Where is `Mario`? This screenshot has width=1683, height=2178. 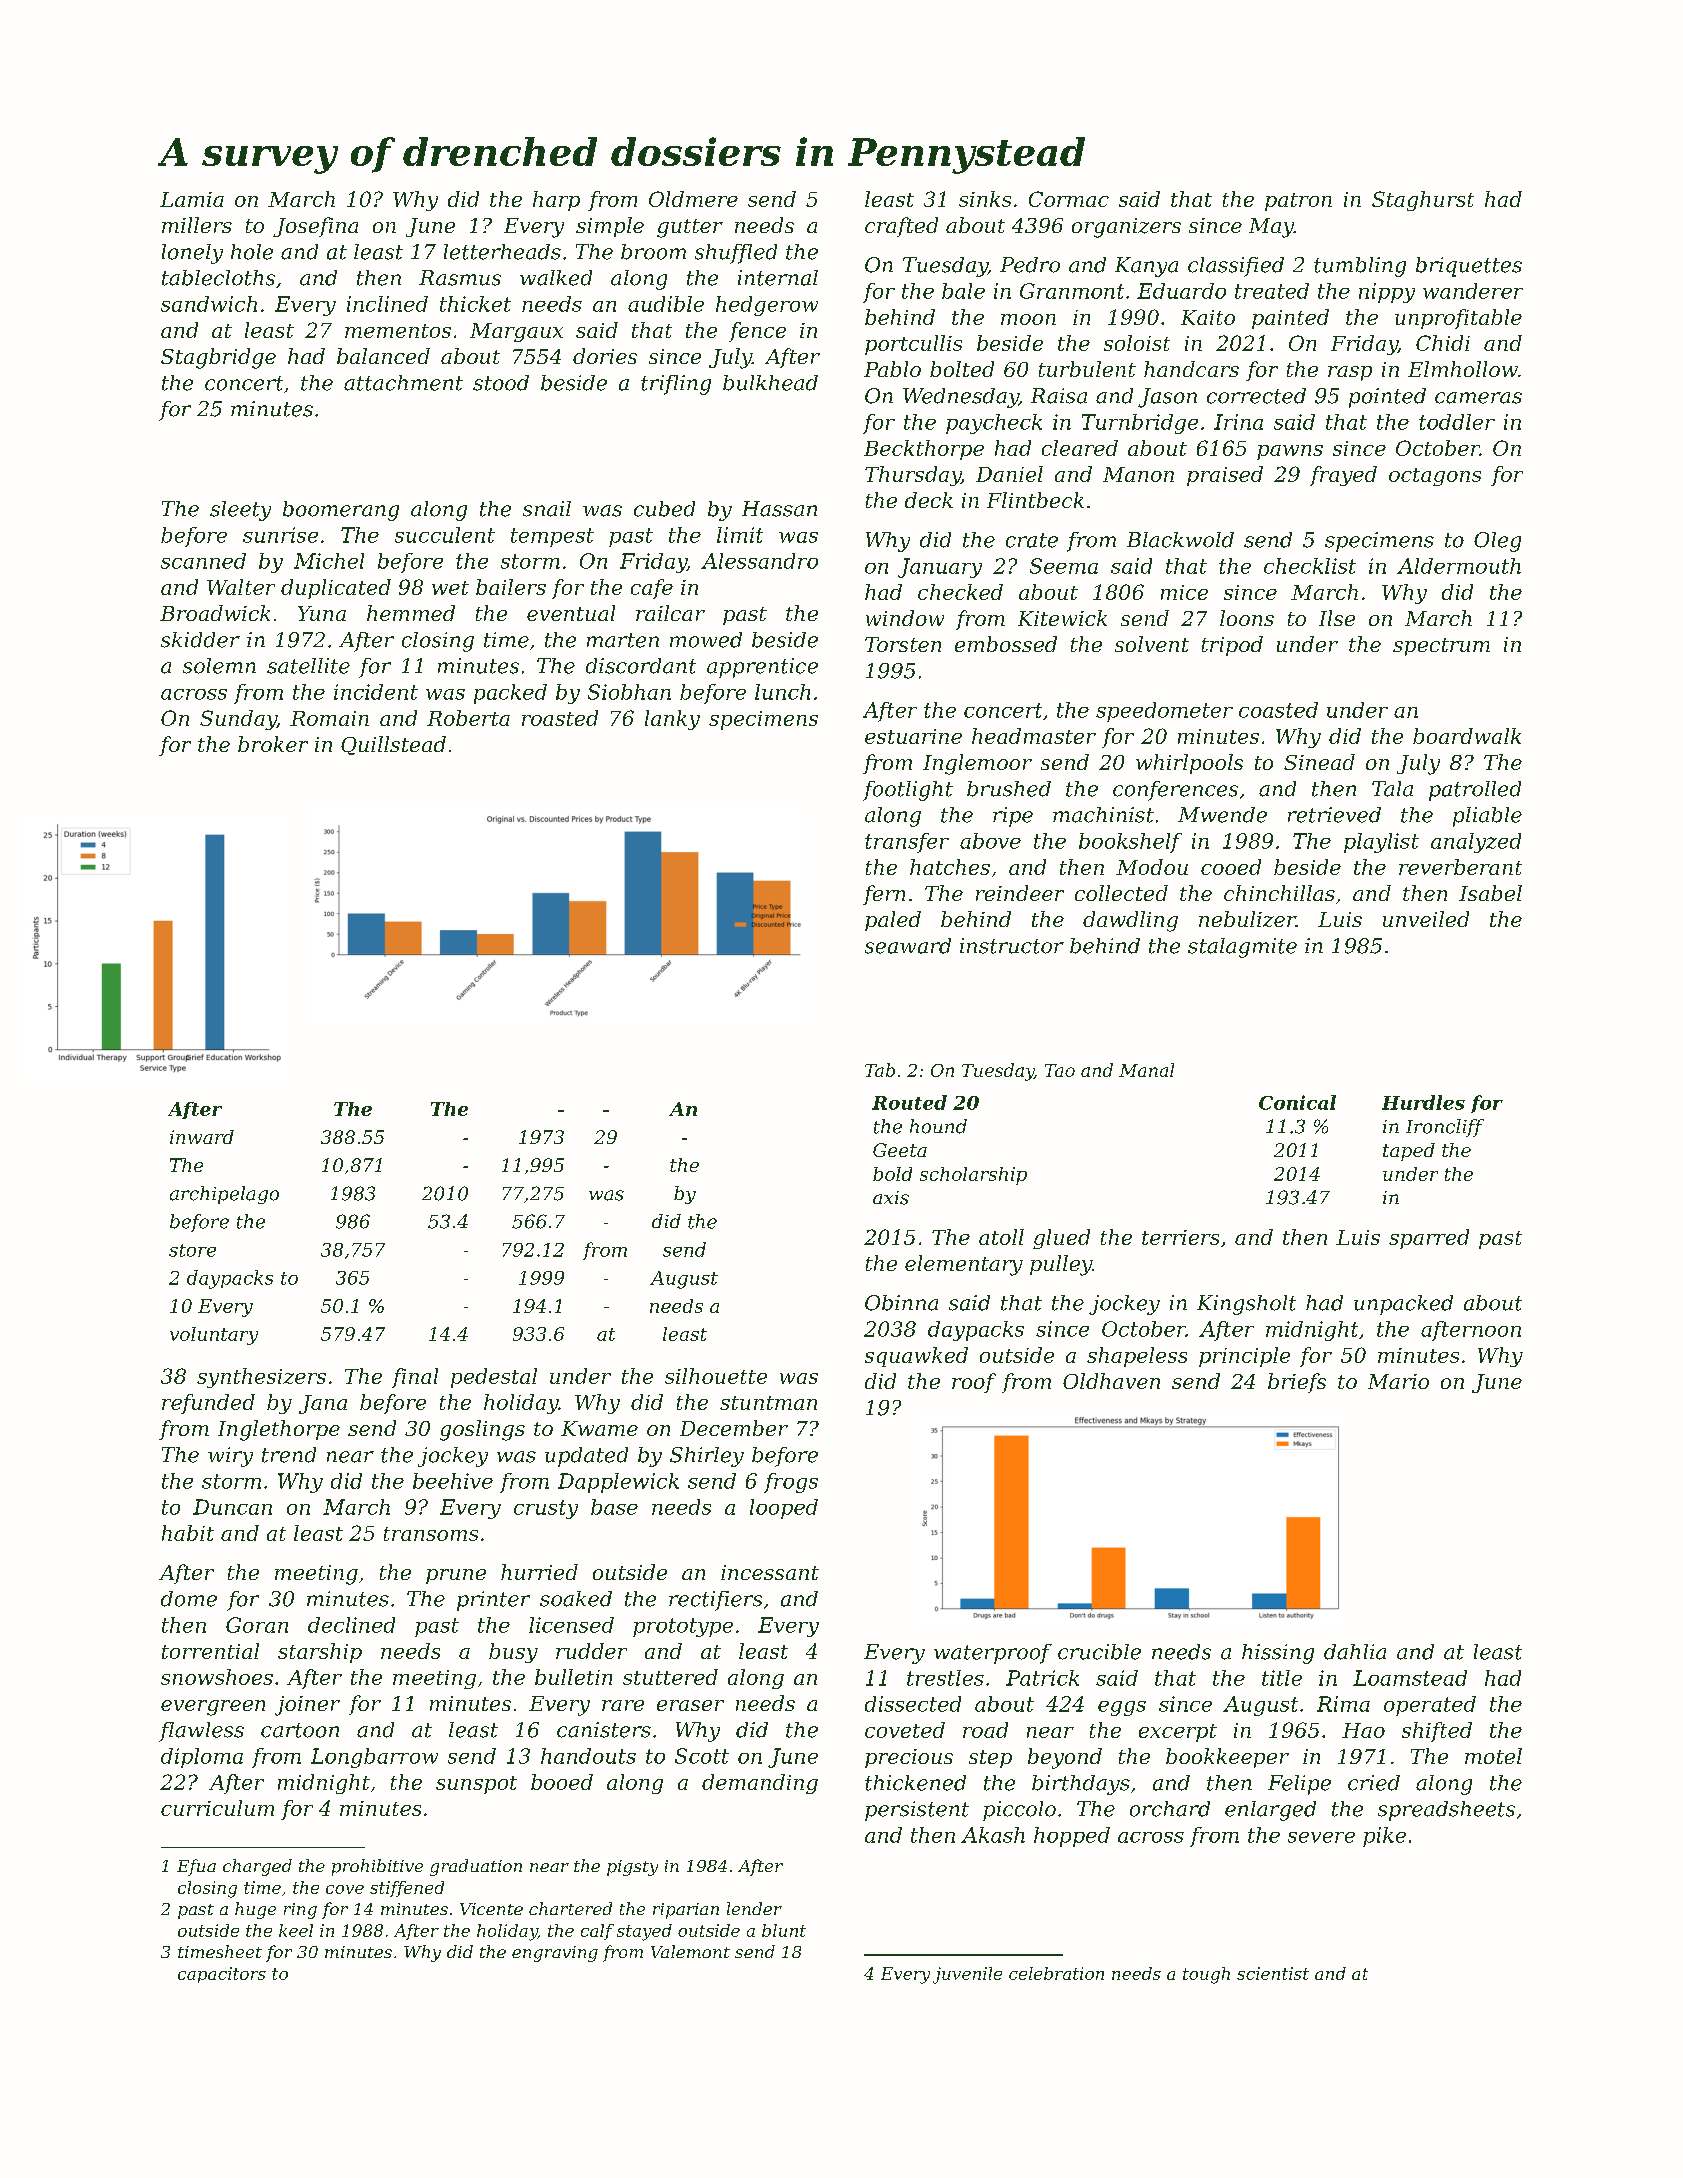
Mario is located at coordinates (1398, 1381).
